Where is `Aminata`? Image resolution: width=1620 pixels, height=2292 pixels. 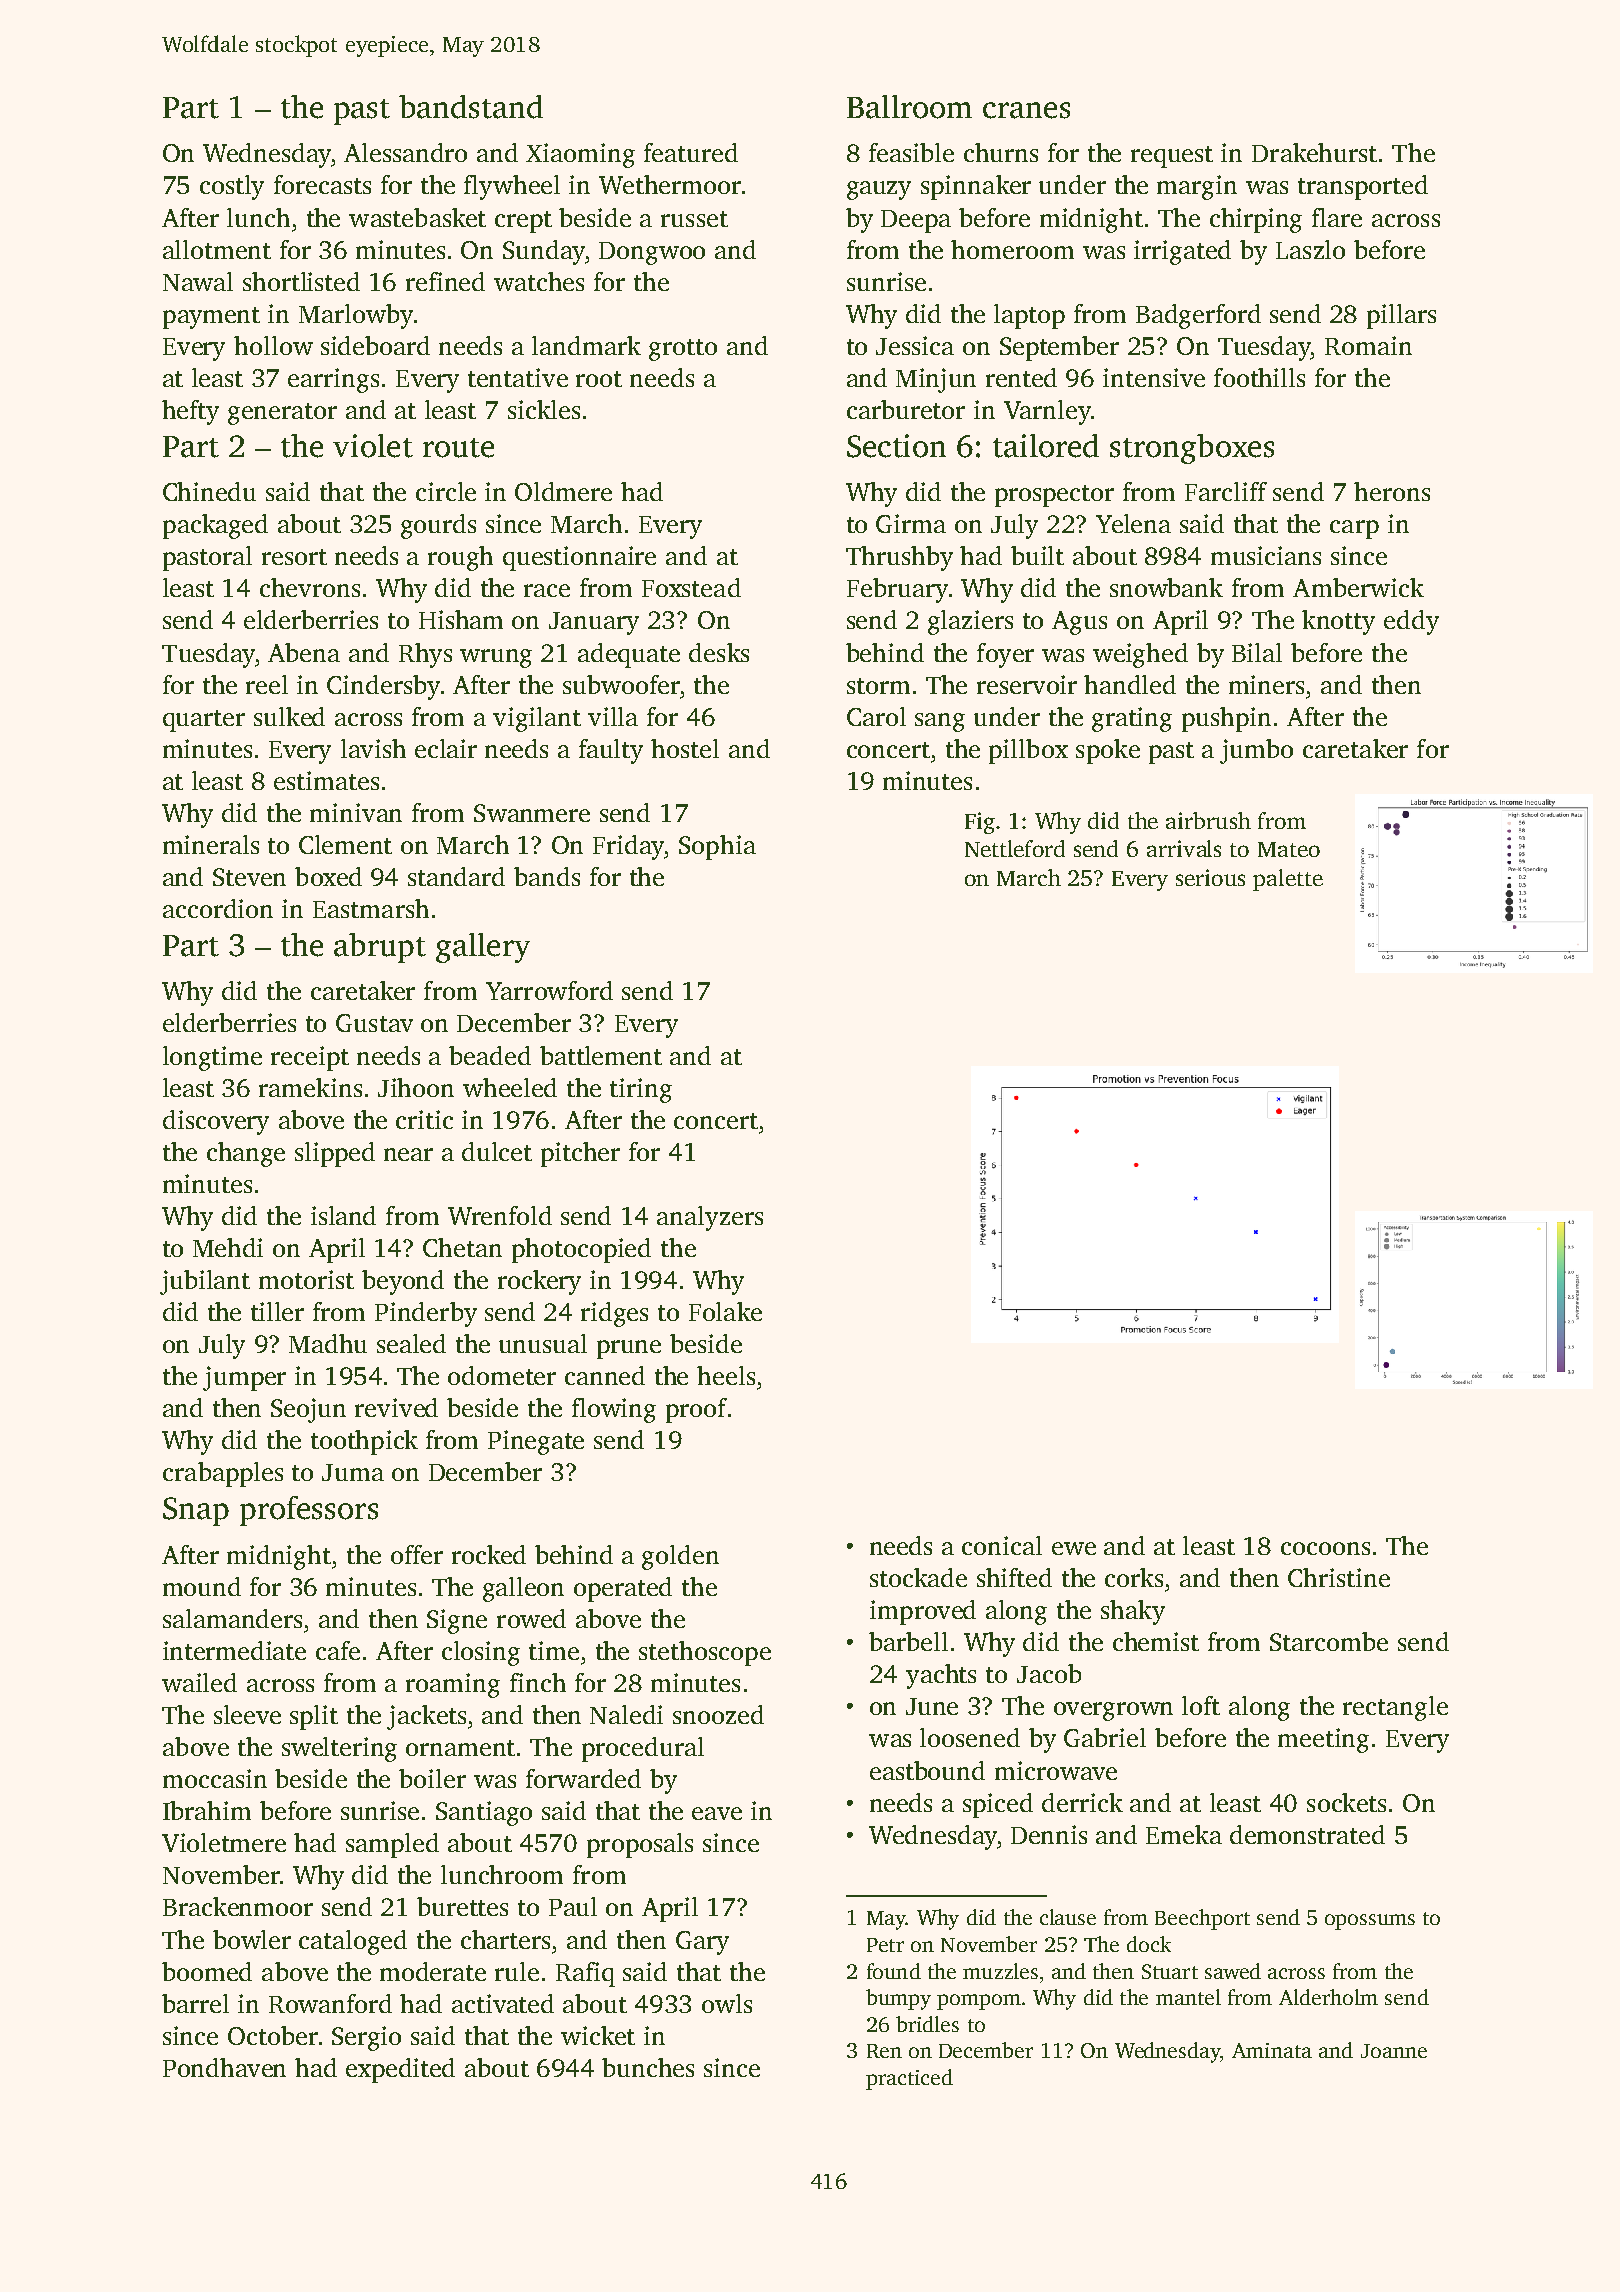 Aminata is located at coordinates (1272, 2050).
